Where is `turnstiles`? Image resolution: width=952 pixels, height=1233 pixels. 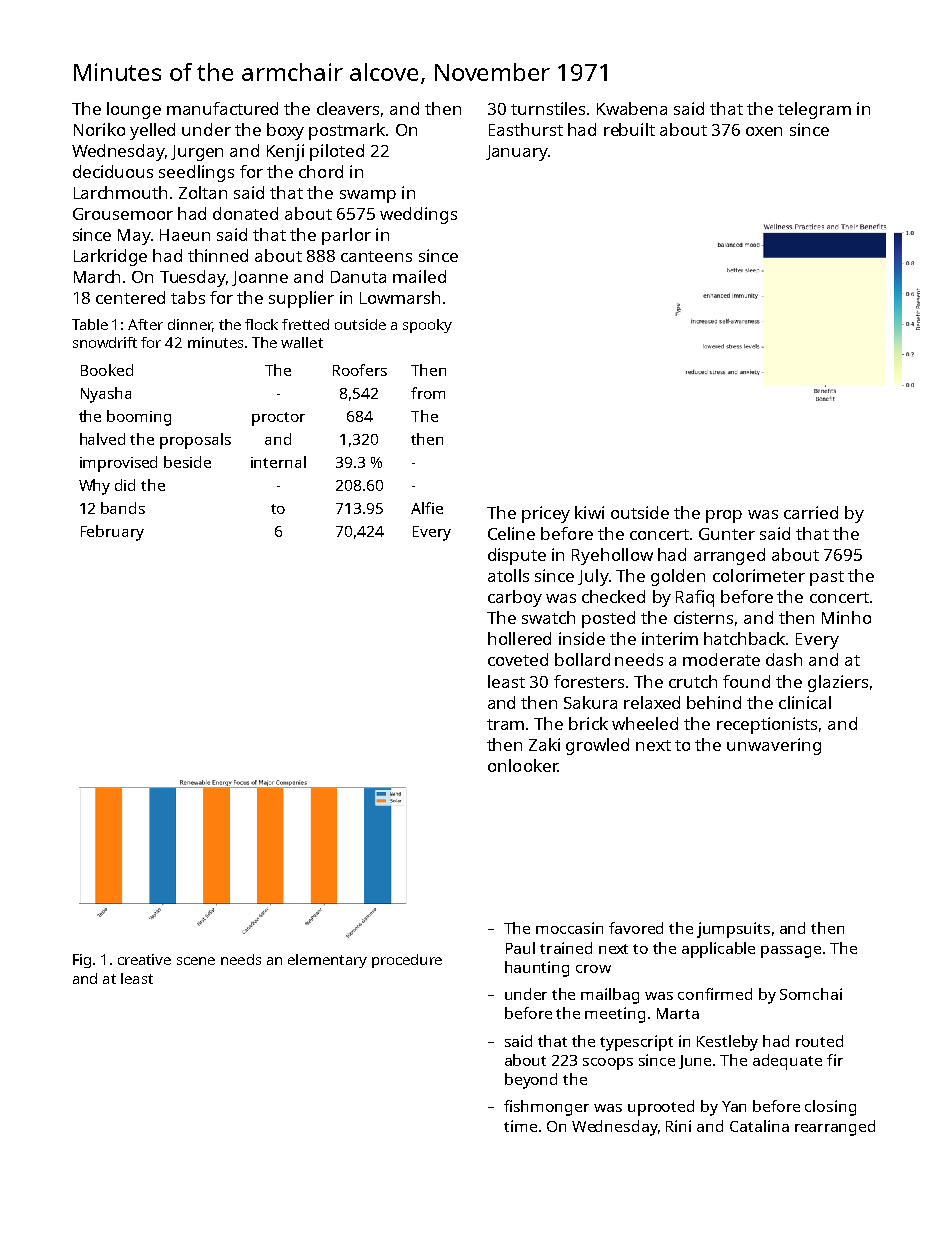 turnstiles is located at coordinates (548, 108).
